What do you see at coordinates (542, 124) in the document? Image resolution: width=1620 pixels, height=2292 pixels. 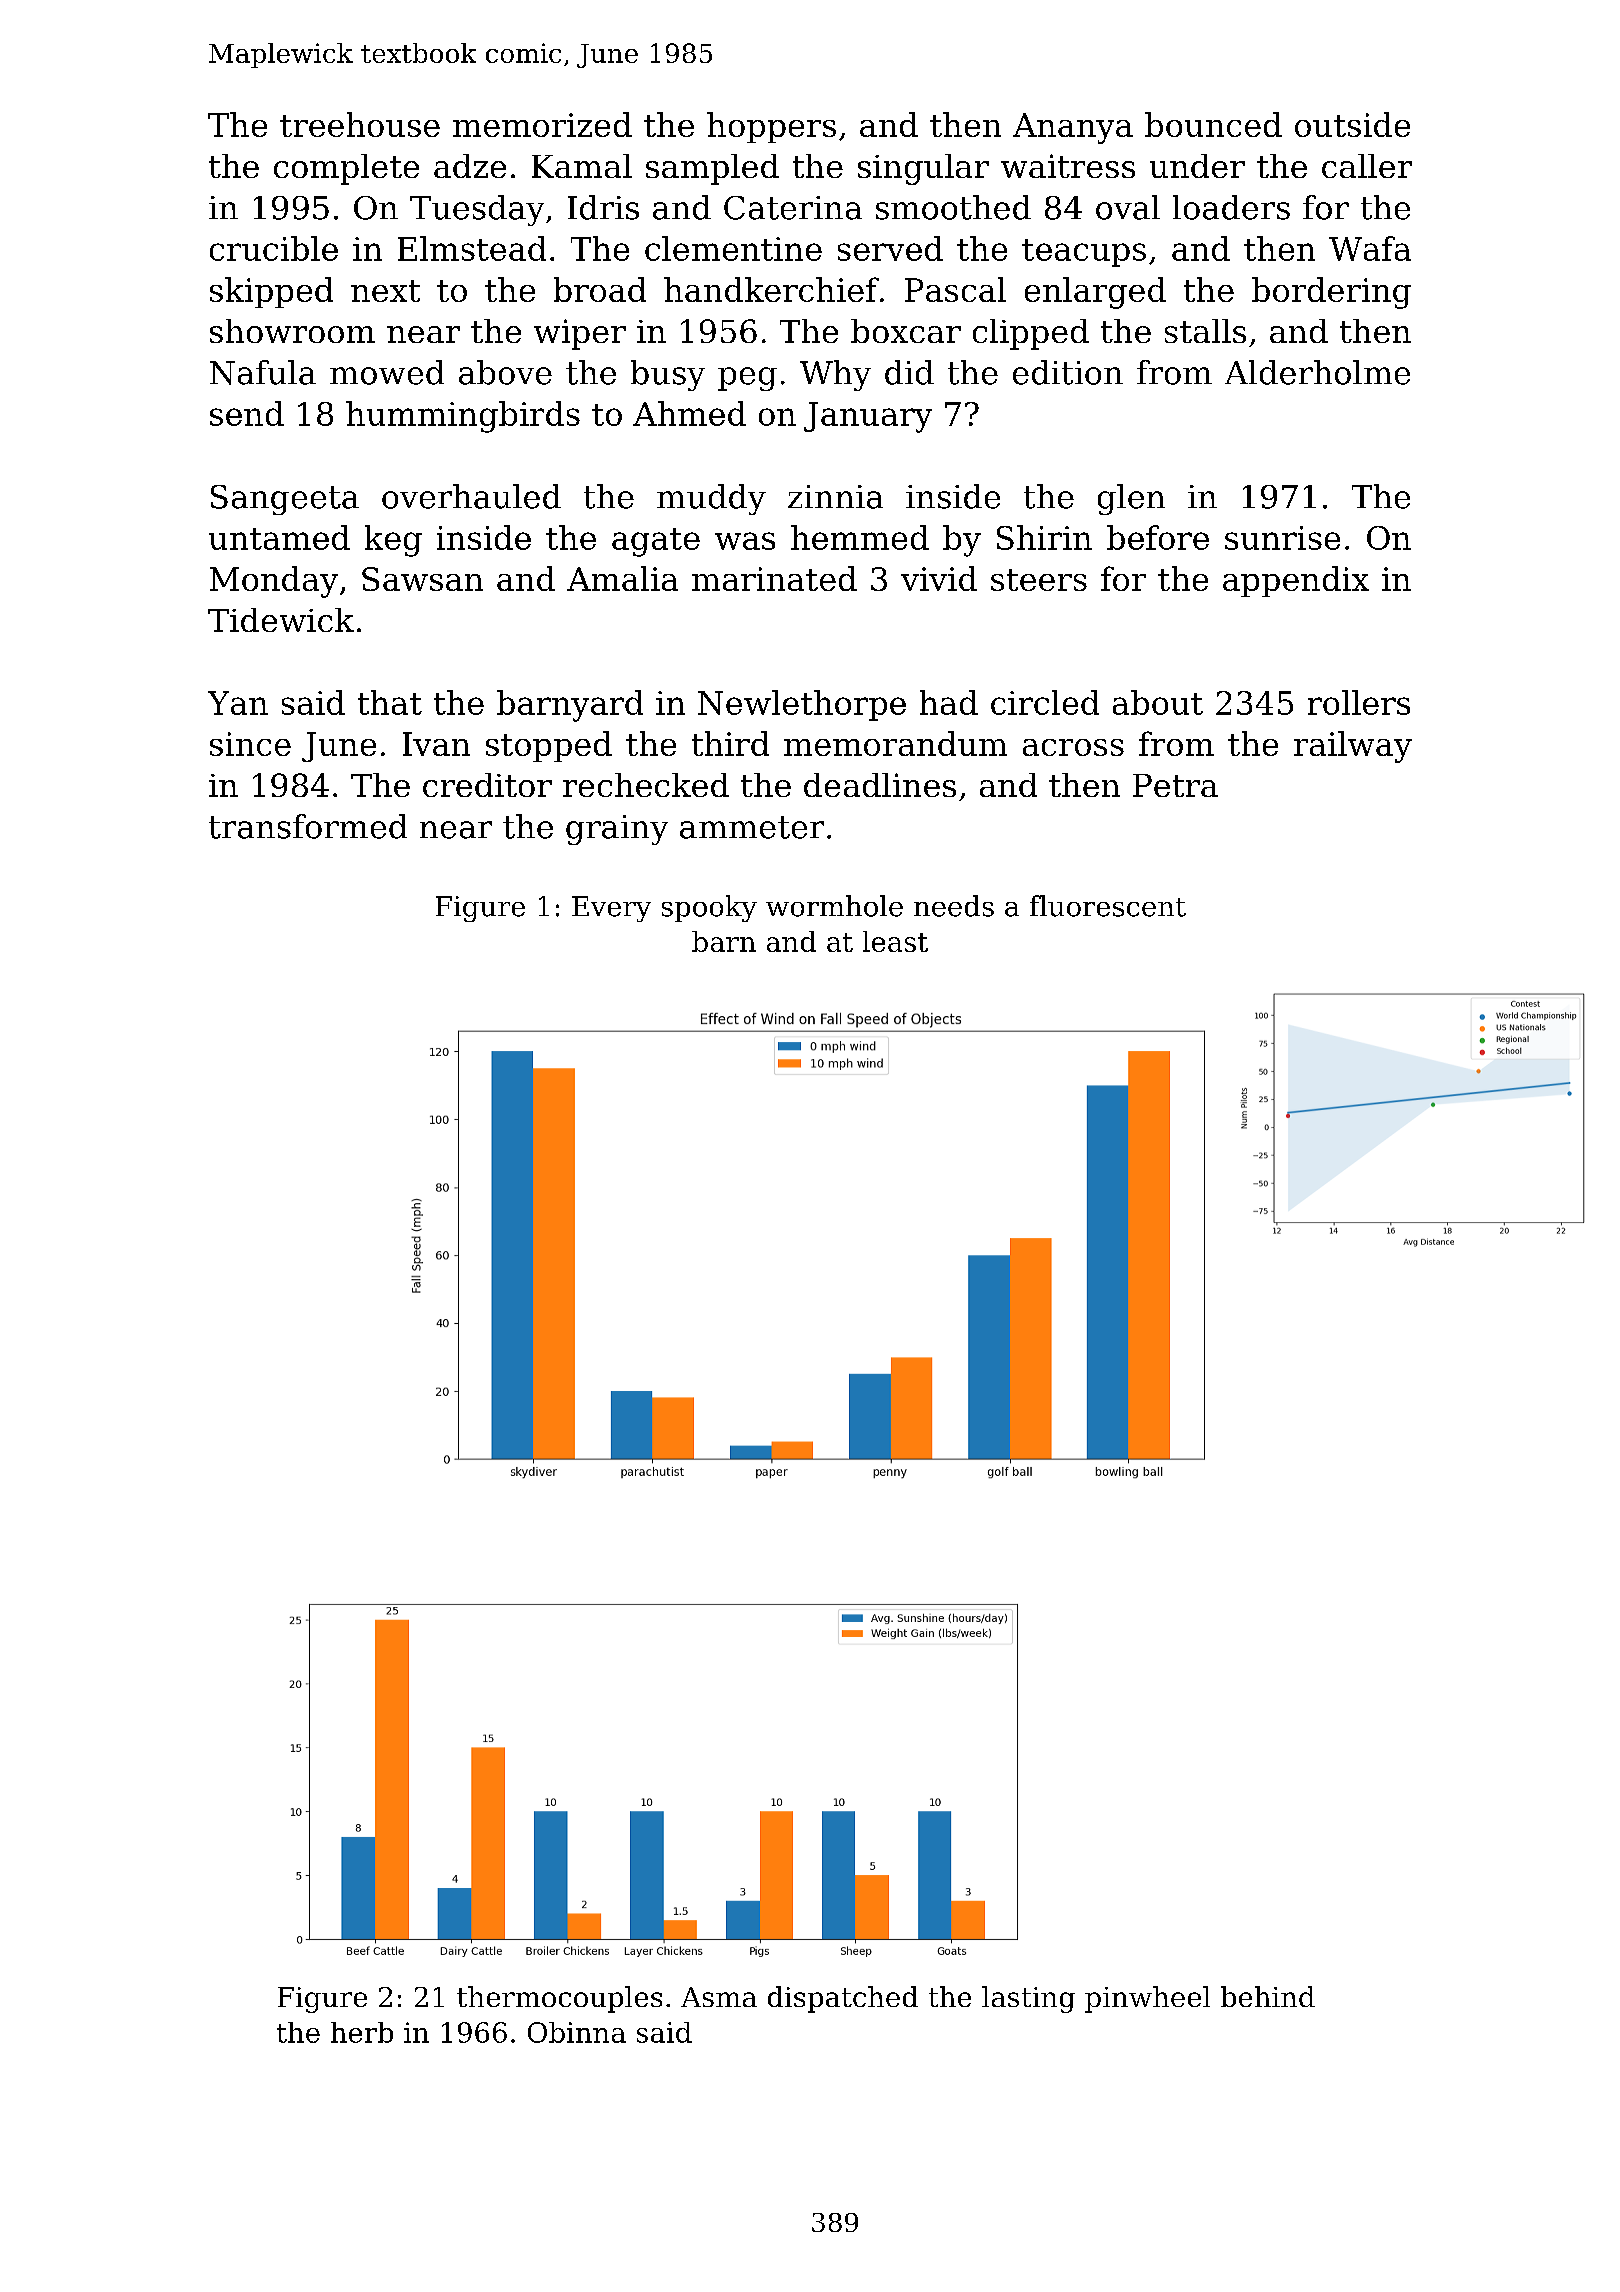 I see `memorized` at bounding box center [542, 124].
